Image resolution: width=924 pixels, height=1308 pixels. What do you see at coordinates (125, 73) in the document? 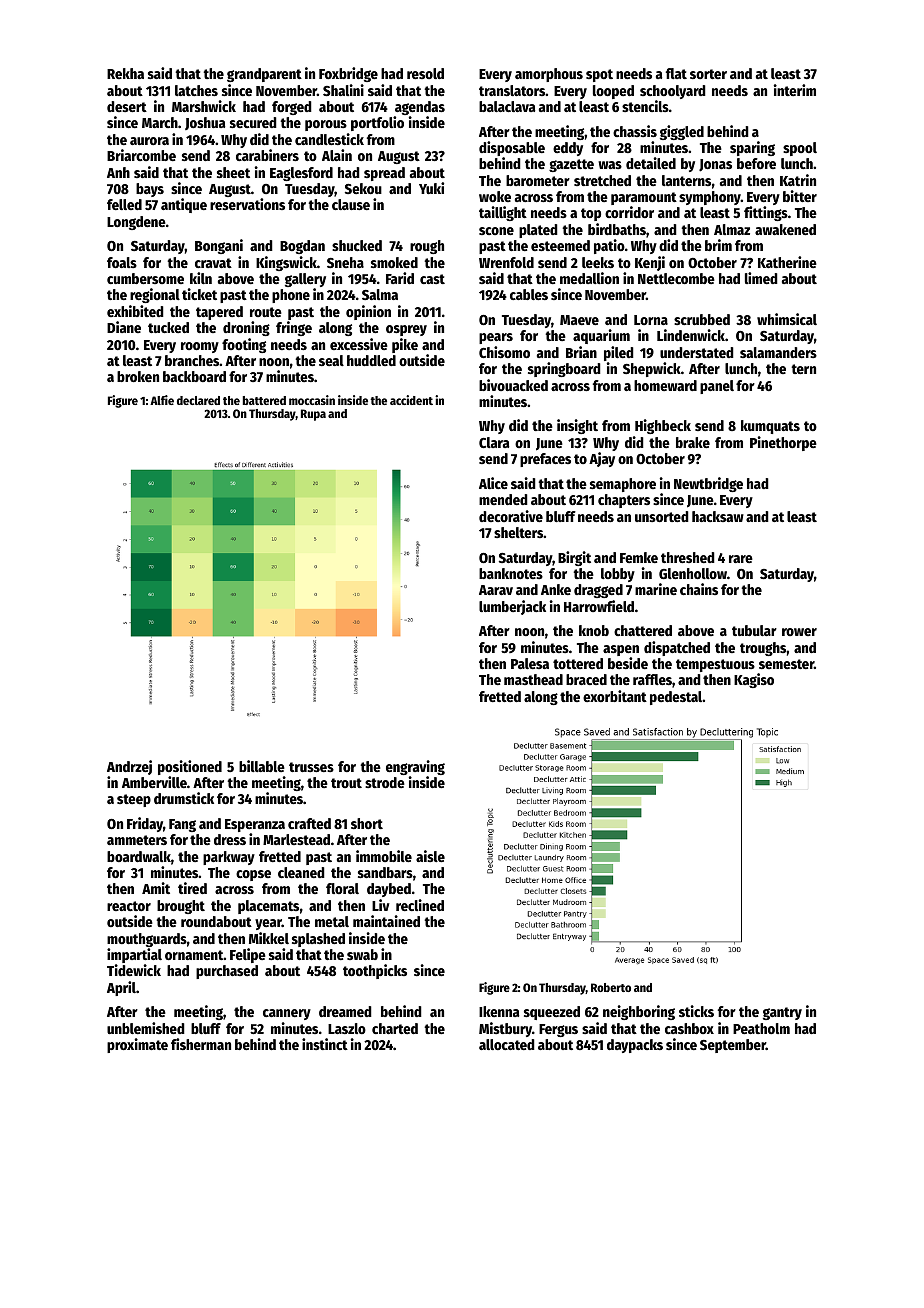
I see `Rekha` at bounding box center [125, 73].
